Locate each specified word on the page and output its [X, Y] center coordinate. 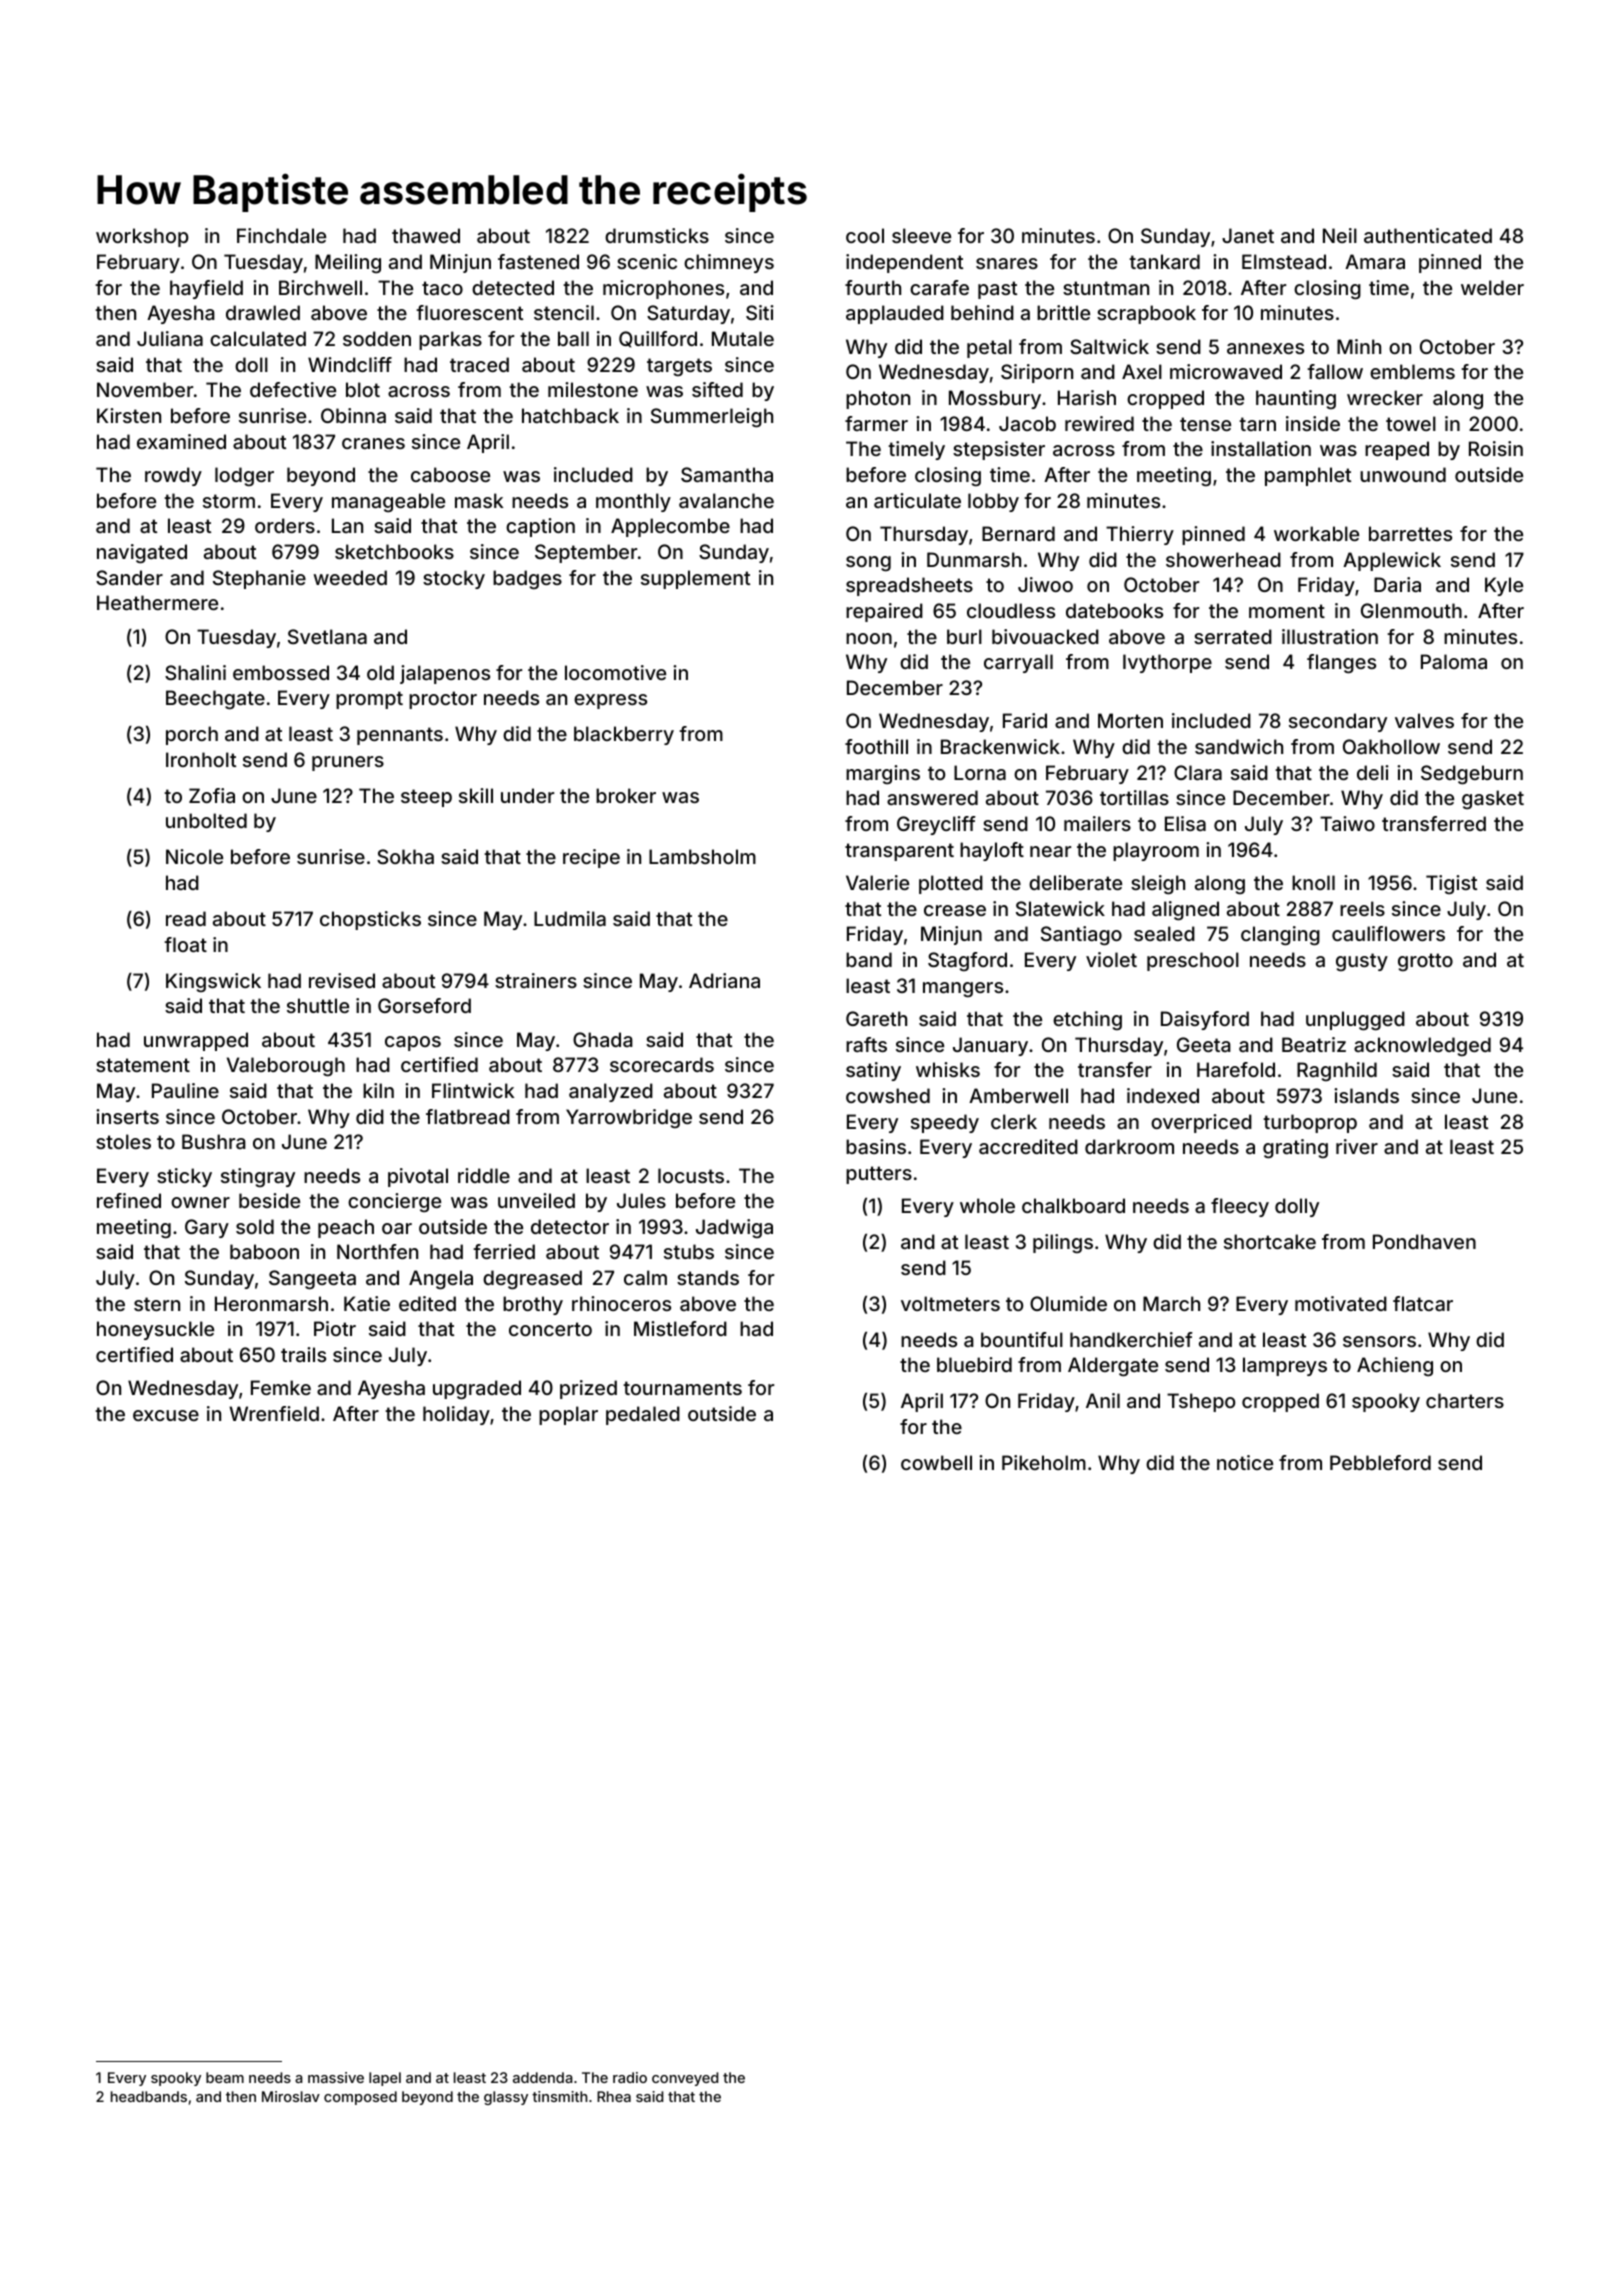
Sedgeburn [1472, 774]
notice [1245, 1462]
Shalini [195, 672]
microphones [663, 289]
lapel [385, 2079]
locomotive [615, 672]
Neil [1340, 235]
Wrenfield [274, 1413]
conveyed [685, 2079]
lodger [244, 476]
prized [588, 1389]
